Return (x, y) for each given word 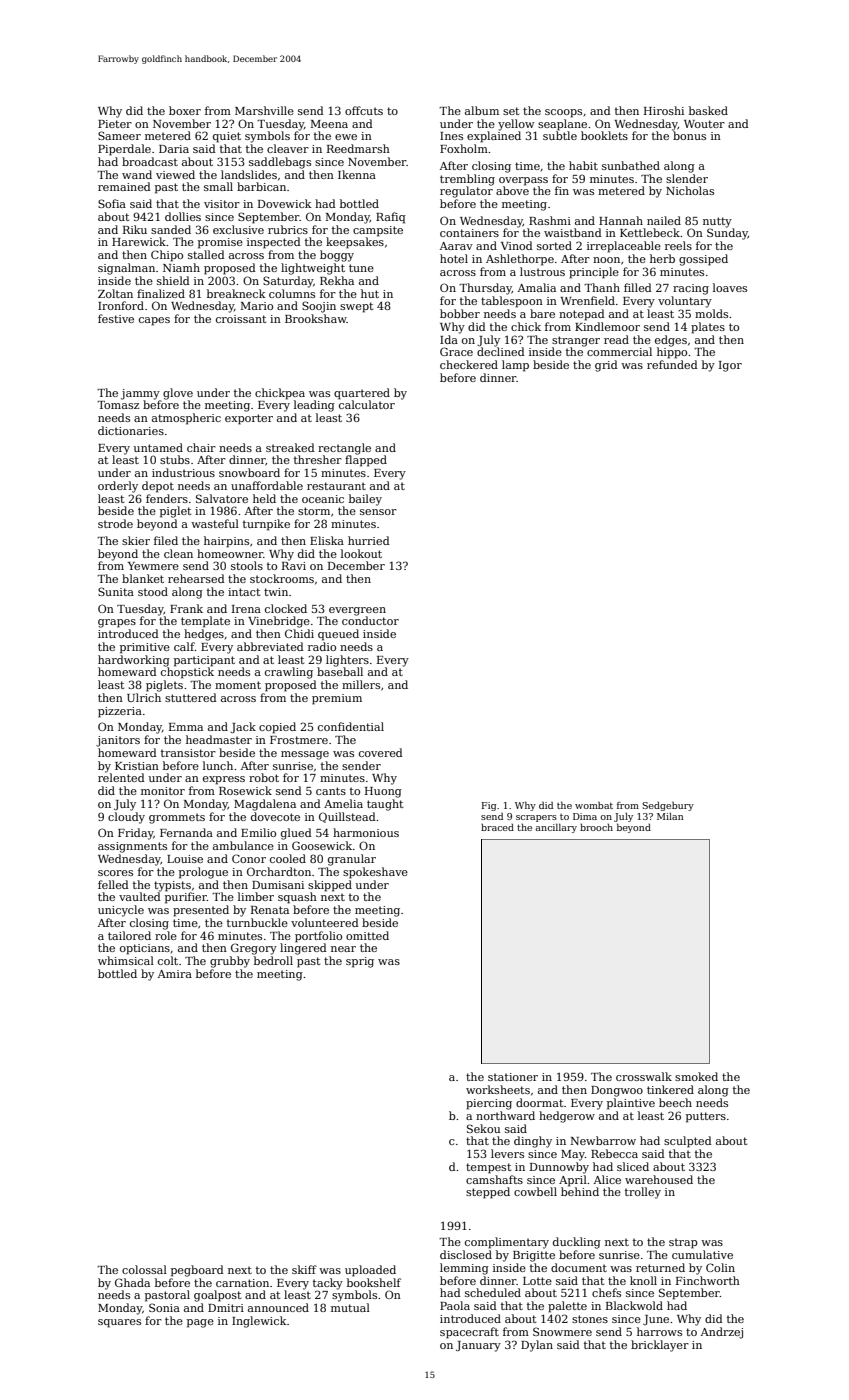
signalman (126, 269)
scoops (563, 113)
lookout (361, 553)
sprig (360, 962)
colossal (144, 1269)
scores (115, 873)
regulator (466, 192)
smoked (696, 1076)
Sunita (116, 591)
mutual (350, 1307)
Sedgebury (668, 806)
